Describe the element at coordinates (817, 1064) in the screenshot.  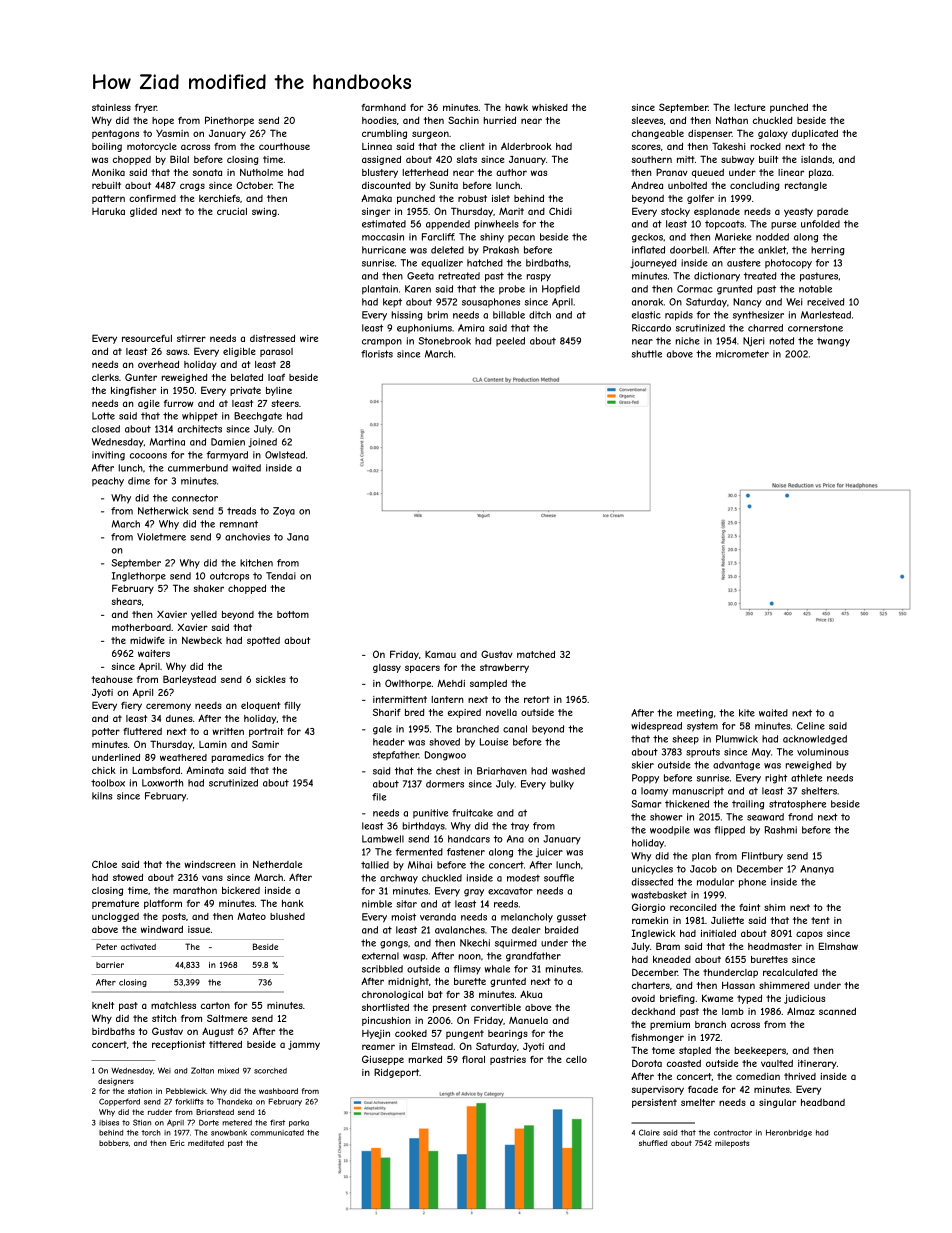
I see `itinerary` at that location.
